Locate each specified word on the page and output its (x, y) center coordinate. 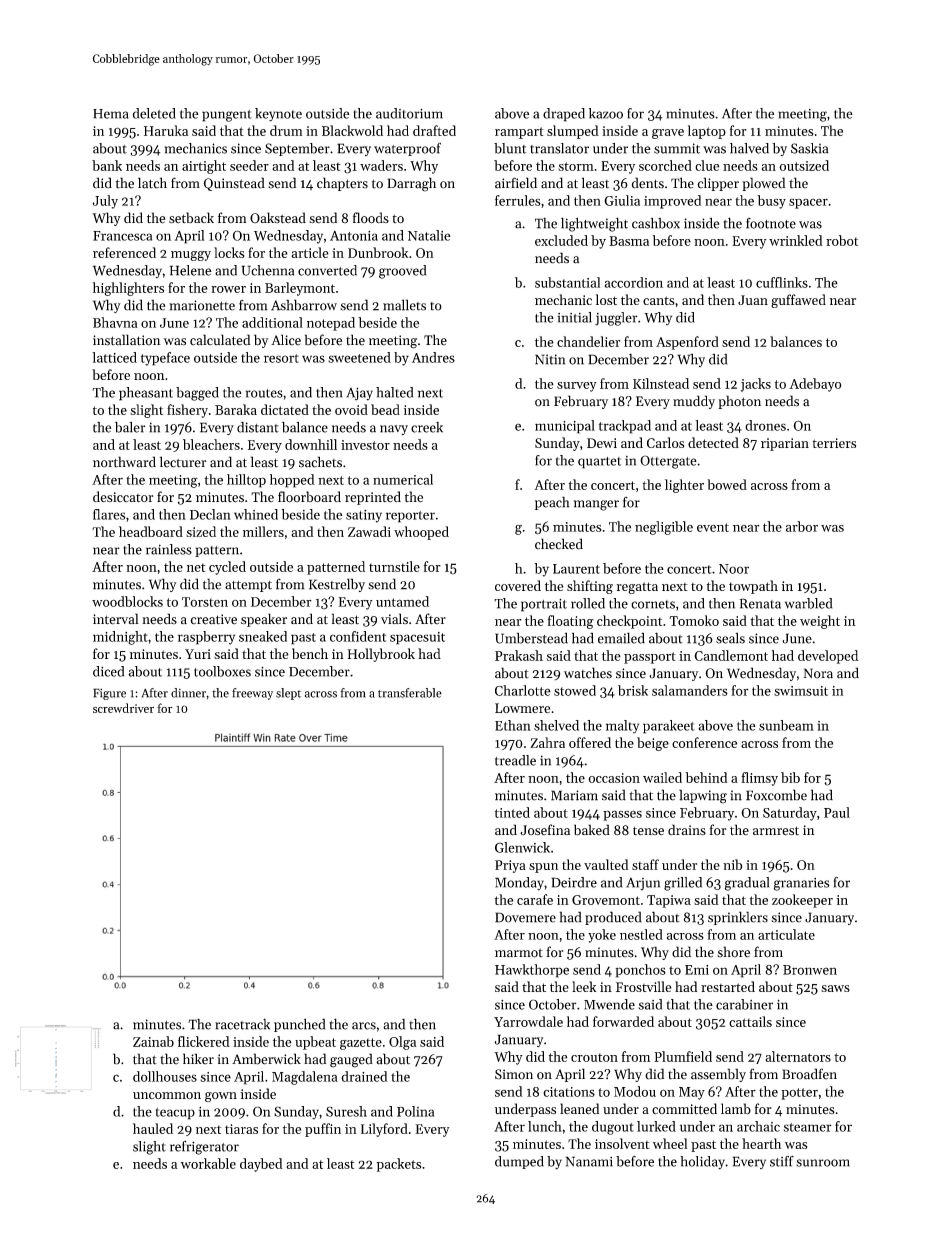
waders (381, 165)
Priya (510, 866)
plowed (764, 184)
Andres (433, 357)
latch (152, 183)
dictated (285, 409)
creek (427, 427)
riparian (785, 444)
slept (288, 694)
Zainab (153, 1041)
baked (592, 830)
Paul (837, 812)
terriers (834, 443)
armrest (776, 831)
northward (124, 462)
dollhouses (165, 1076)
